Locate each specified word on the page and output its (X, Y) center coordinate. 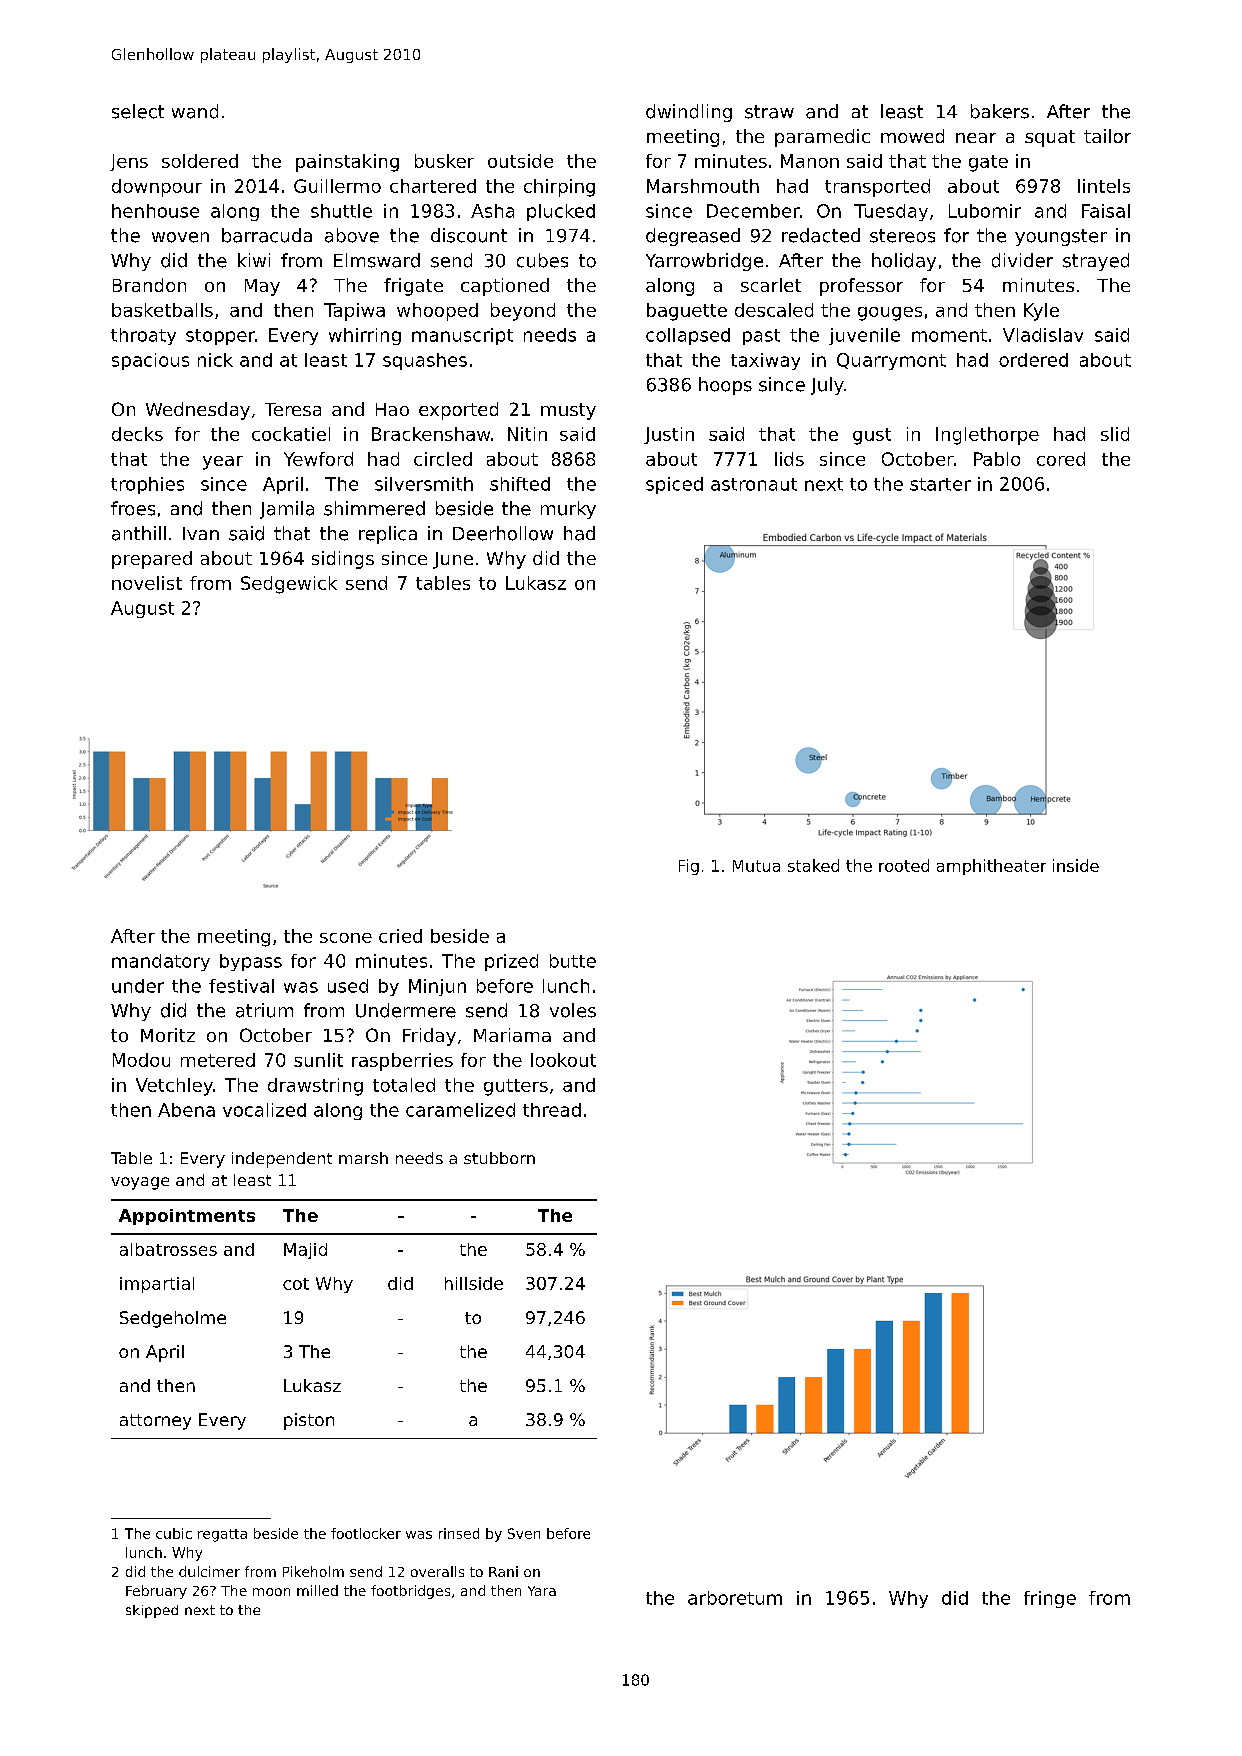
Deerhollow (503, 533)
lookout (563, 1060)
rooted (904, 865)
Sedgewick (289, 585)
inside (1076, 865)
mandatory (161, 962)
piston (309, 1421)
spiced (674, 485)
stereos (902, 236)
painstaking (347, 163)
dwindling (689, 113)
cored (1061, 459)
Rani (503, 1571)
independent (282, 1160)
